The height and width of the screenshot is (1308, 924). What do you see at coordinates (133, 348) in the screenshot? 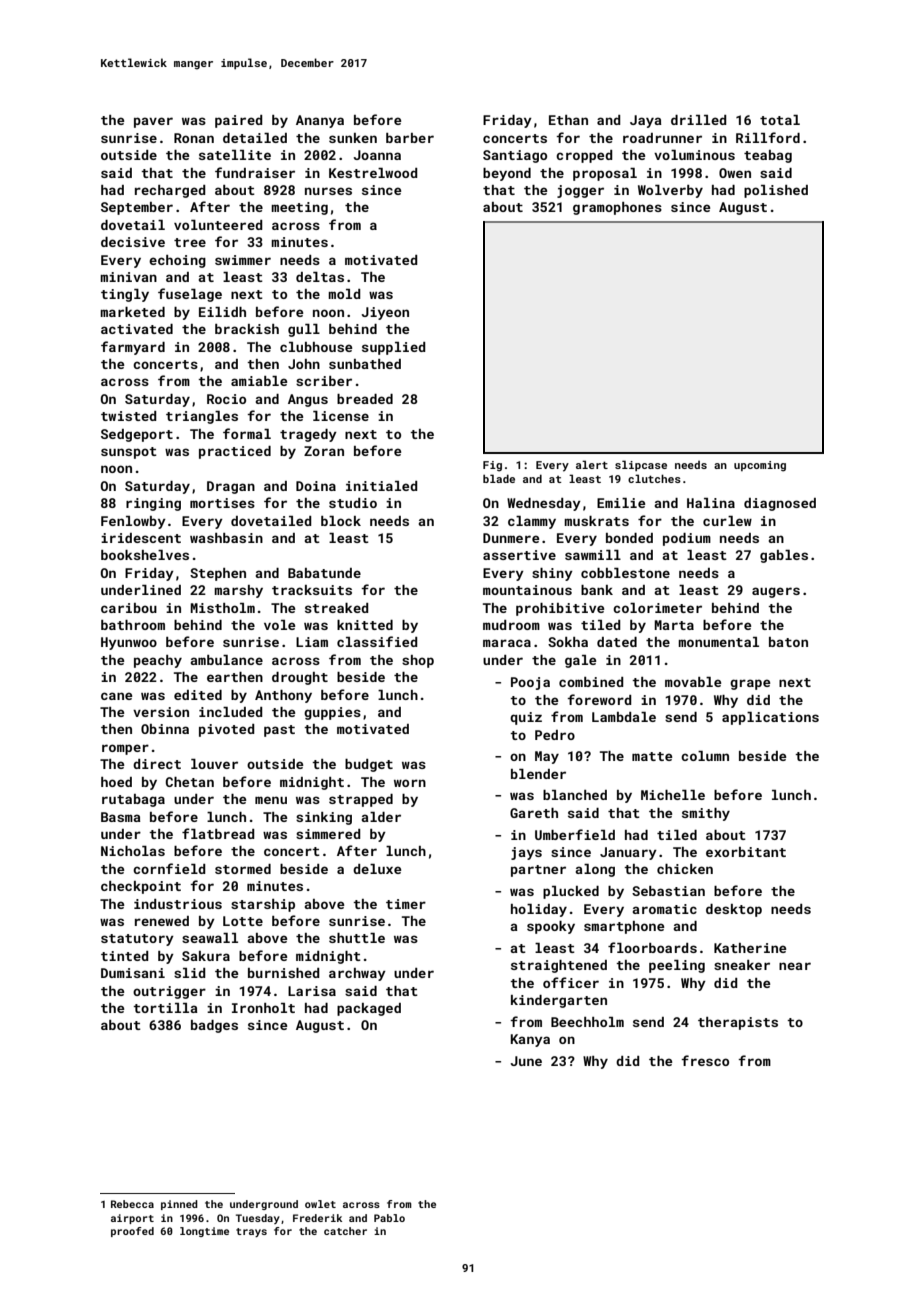
I see `farmyard` at bounding box center [133, 348].
